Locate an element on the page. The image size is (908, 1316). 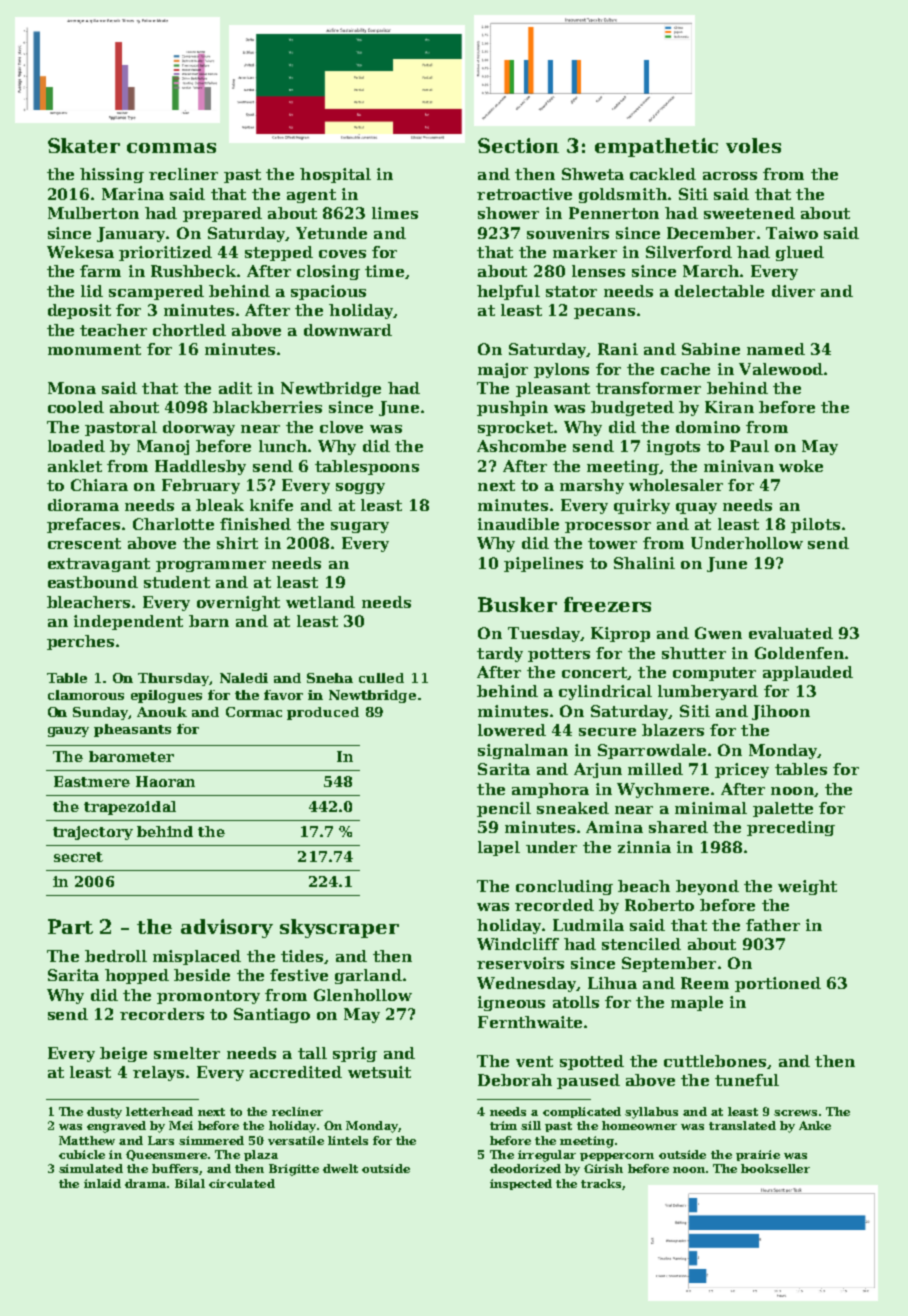
Haoran is located at coordinates (165, 781).
